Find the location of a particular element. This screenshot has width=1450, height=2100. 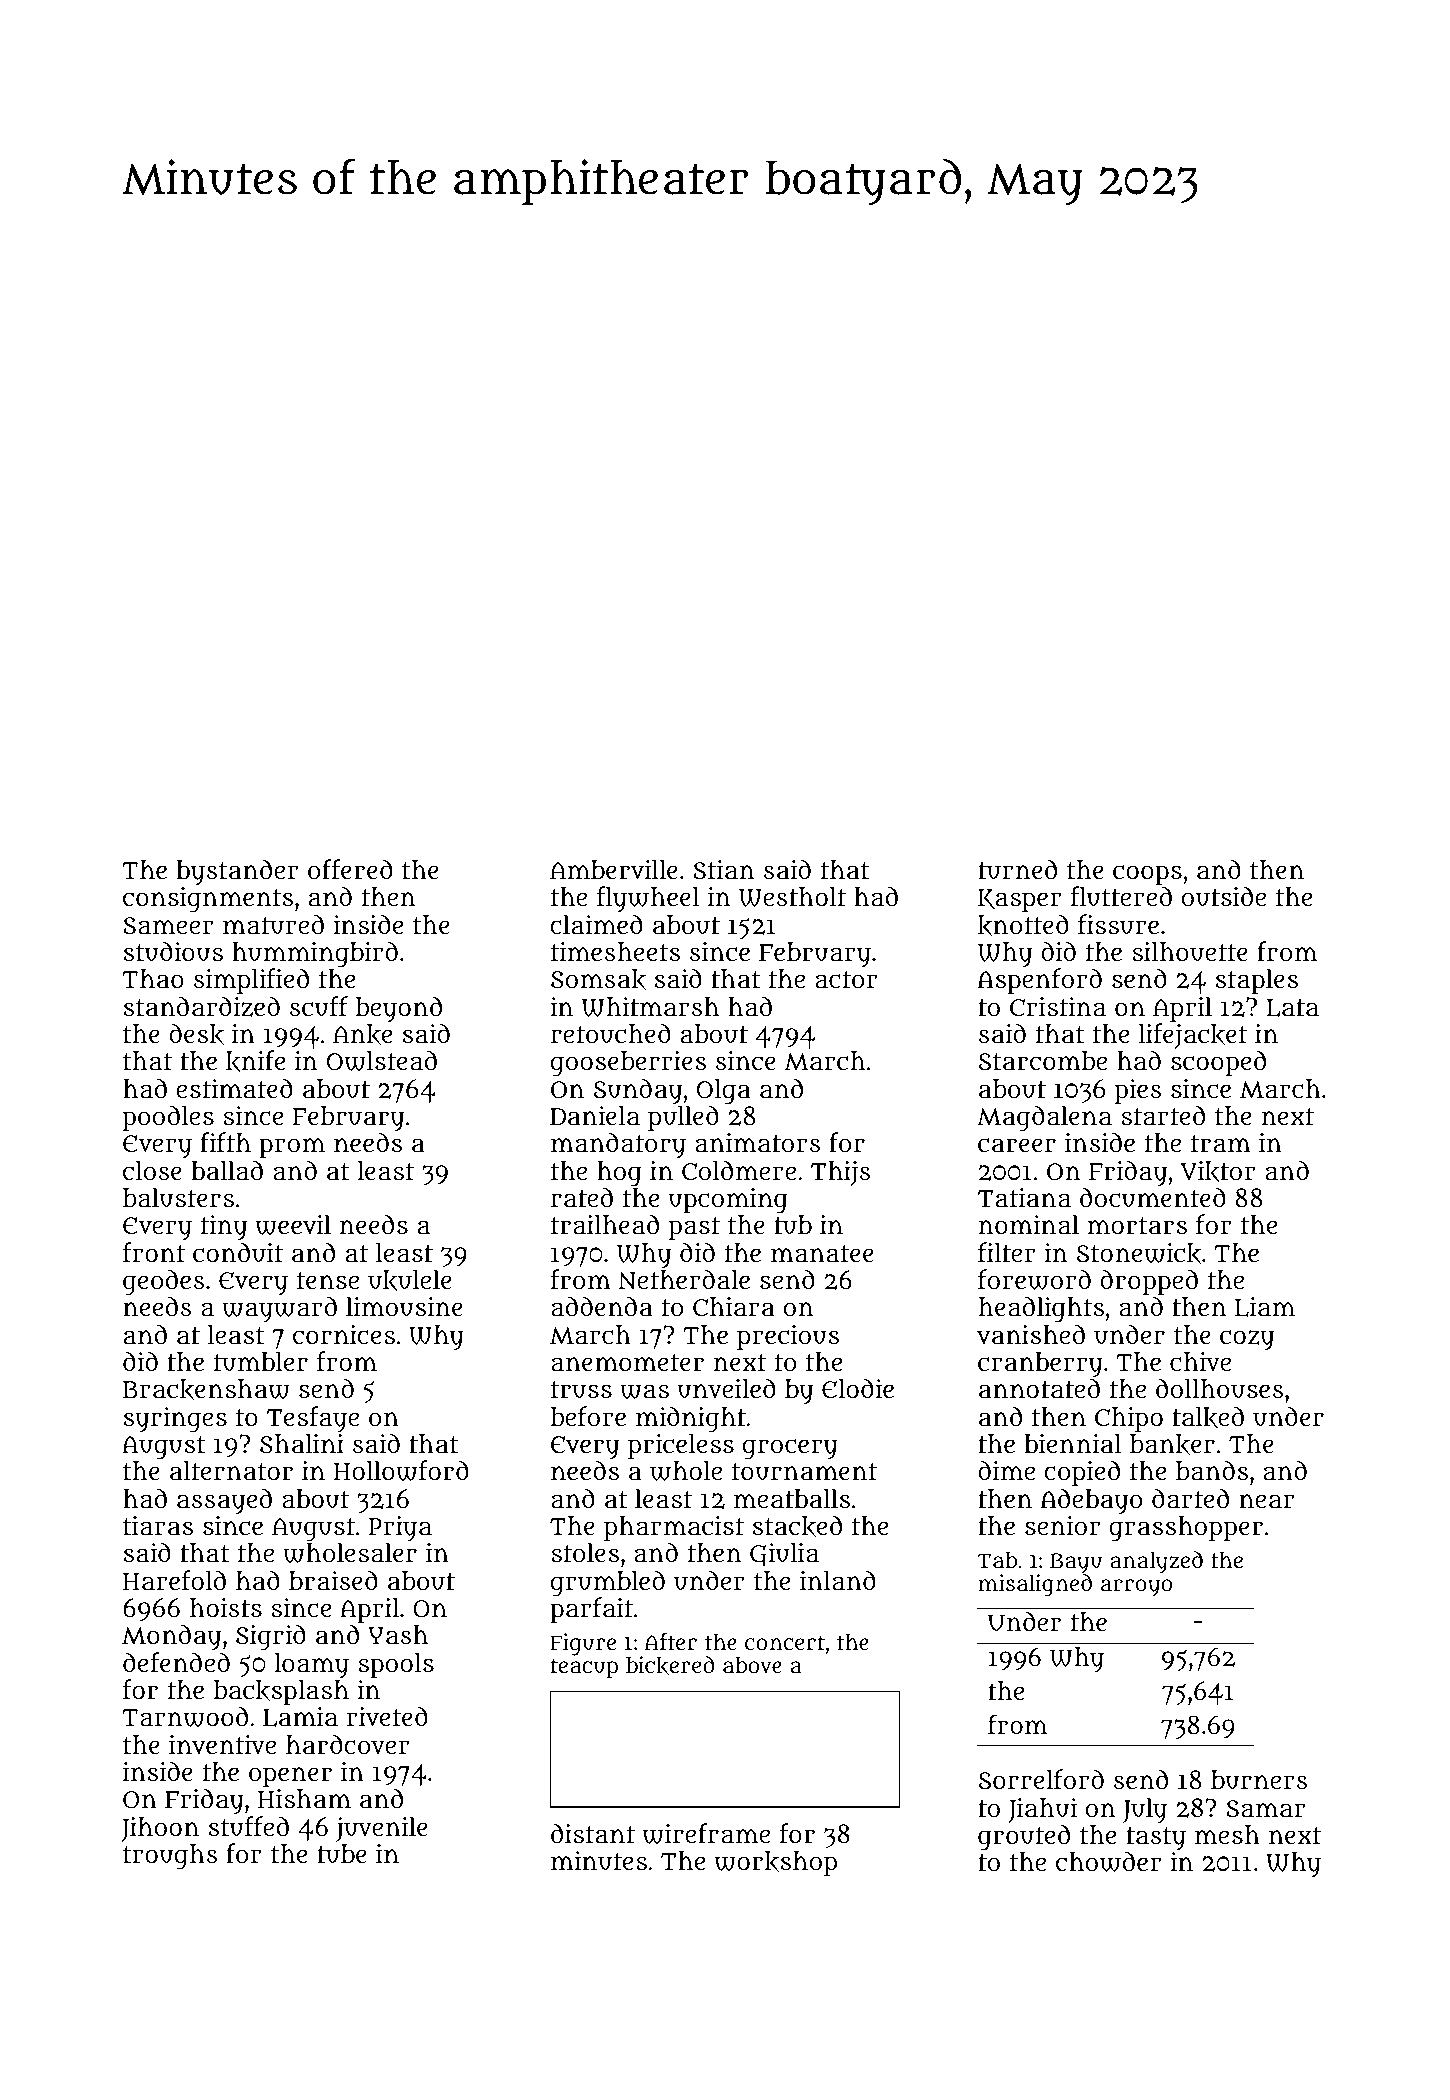

inland is located at coordinates (838, 1580).
